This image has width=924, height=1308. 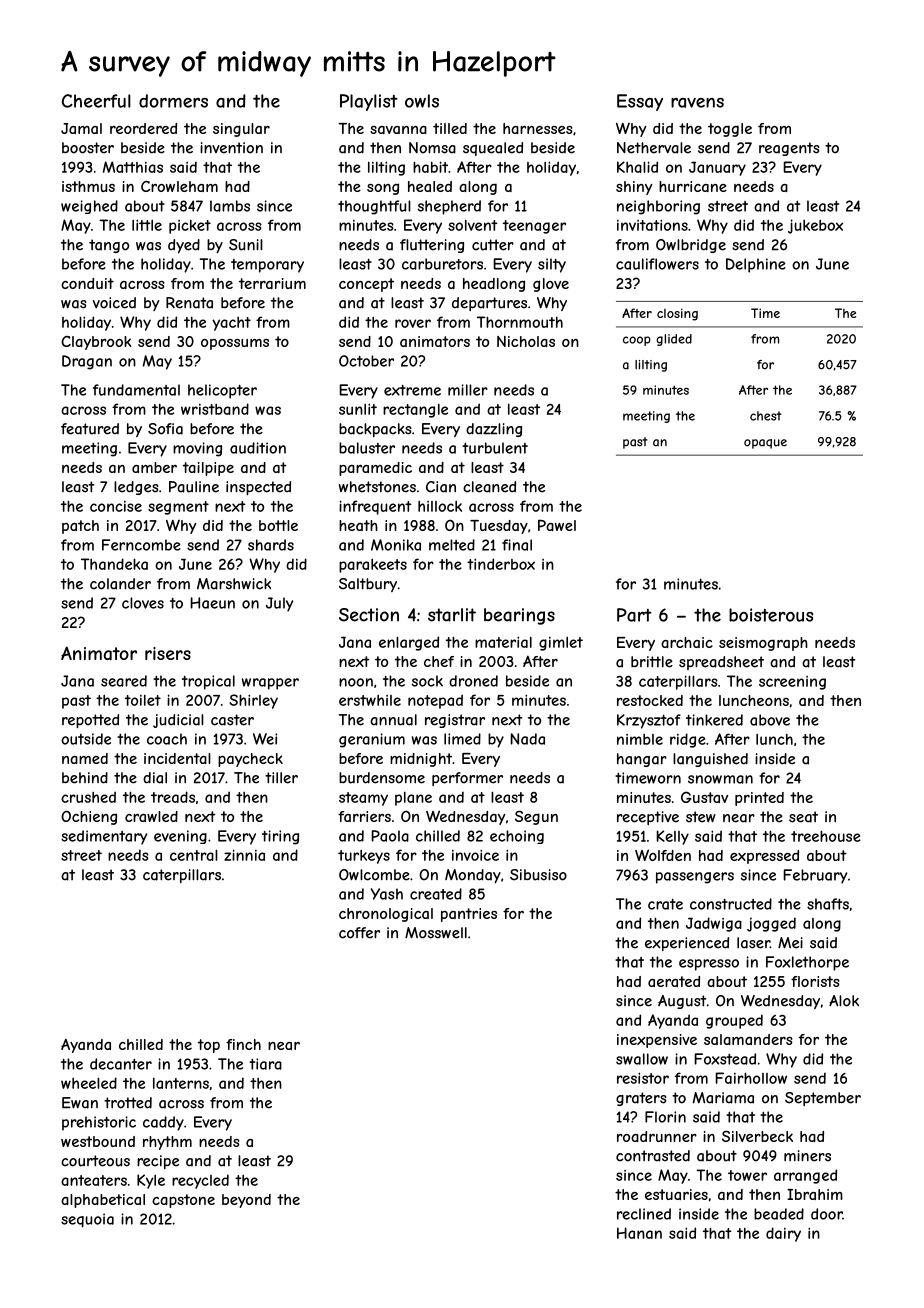 What do you see at coordinates (279, 604) in the image?
I see `July` at bounding box center [279, 604].
